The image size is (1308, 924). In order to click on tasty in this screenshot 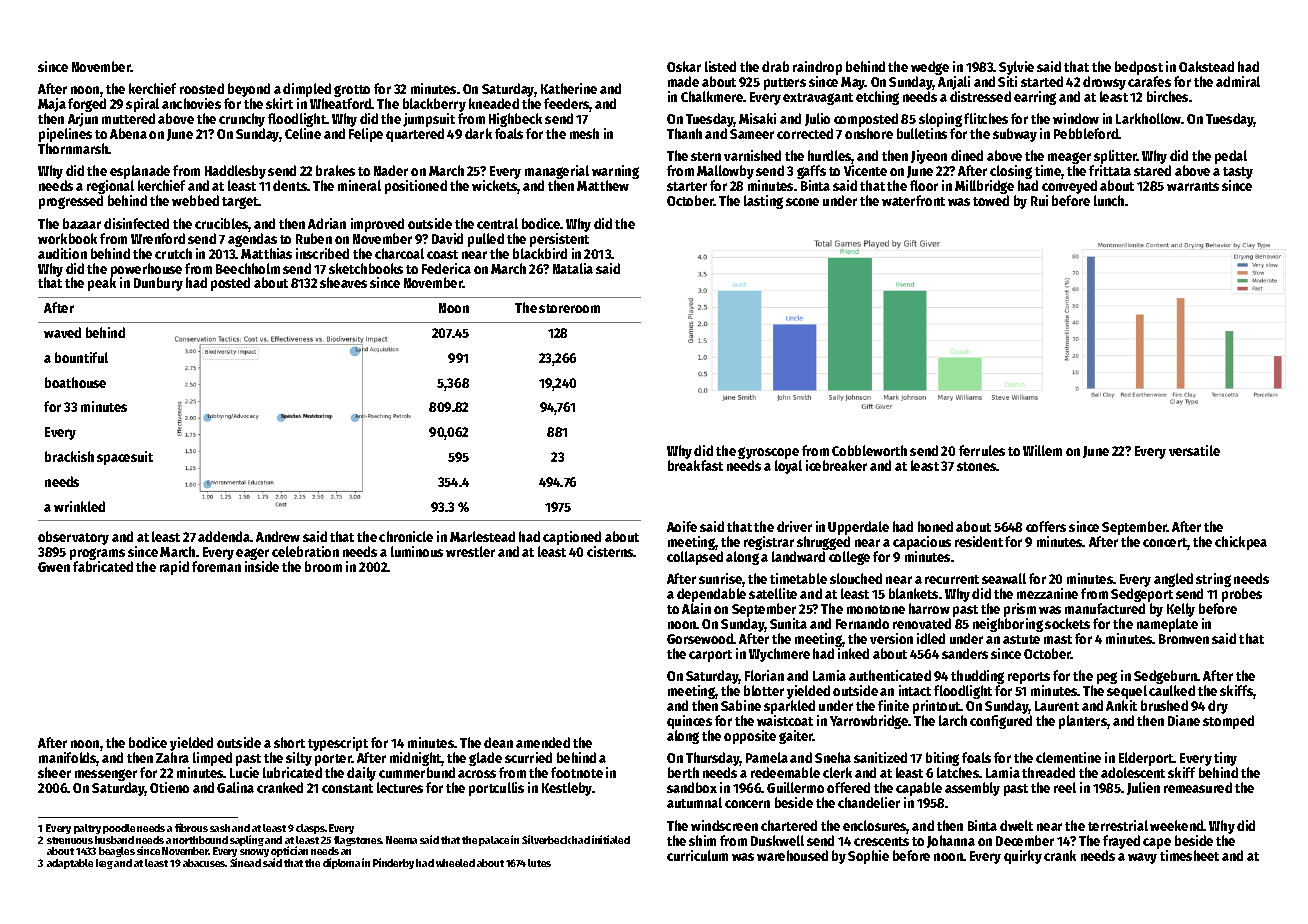, I will do `click(1238, 173)`.
